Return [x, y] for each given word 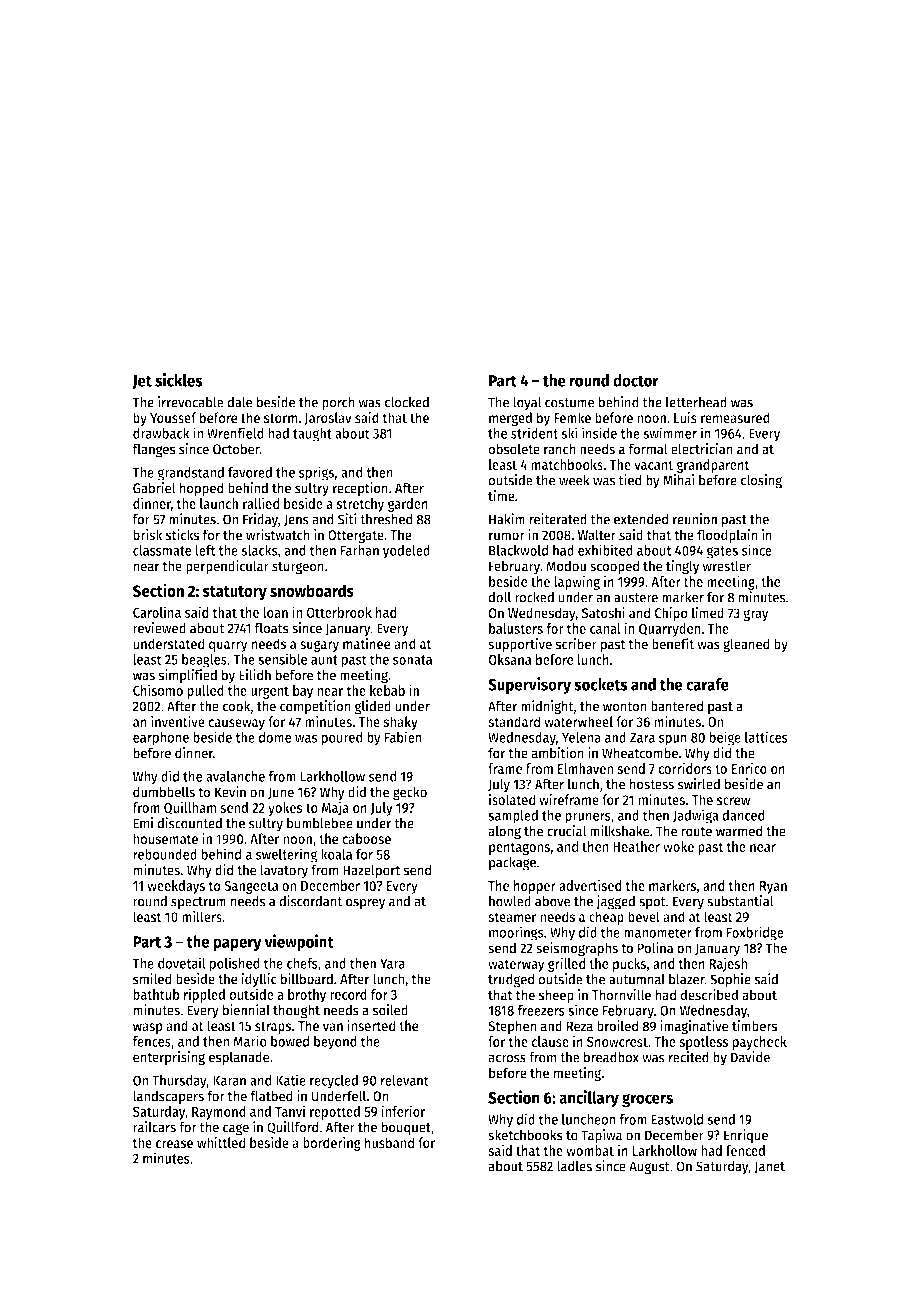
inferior [403, 1111]
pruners [588, 818]
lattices [766, 737]
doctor [636, 380]
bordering [332, 1143]
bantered [677, 706]
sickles [179, 380]
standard [514, 721]
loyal [527, 403]
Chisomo [158, 690]
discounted [189, 823]
